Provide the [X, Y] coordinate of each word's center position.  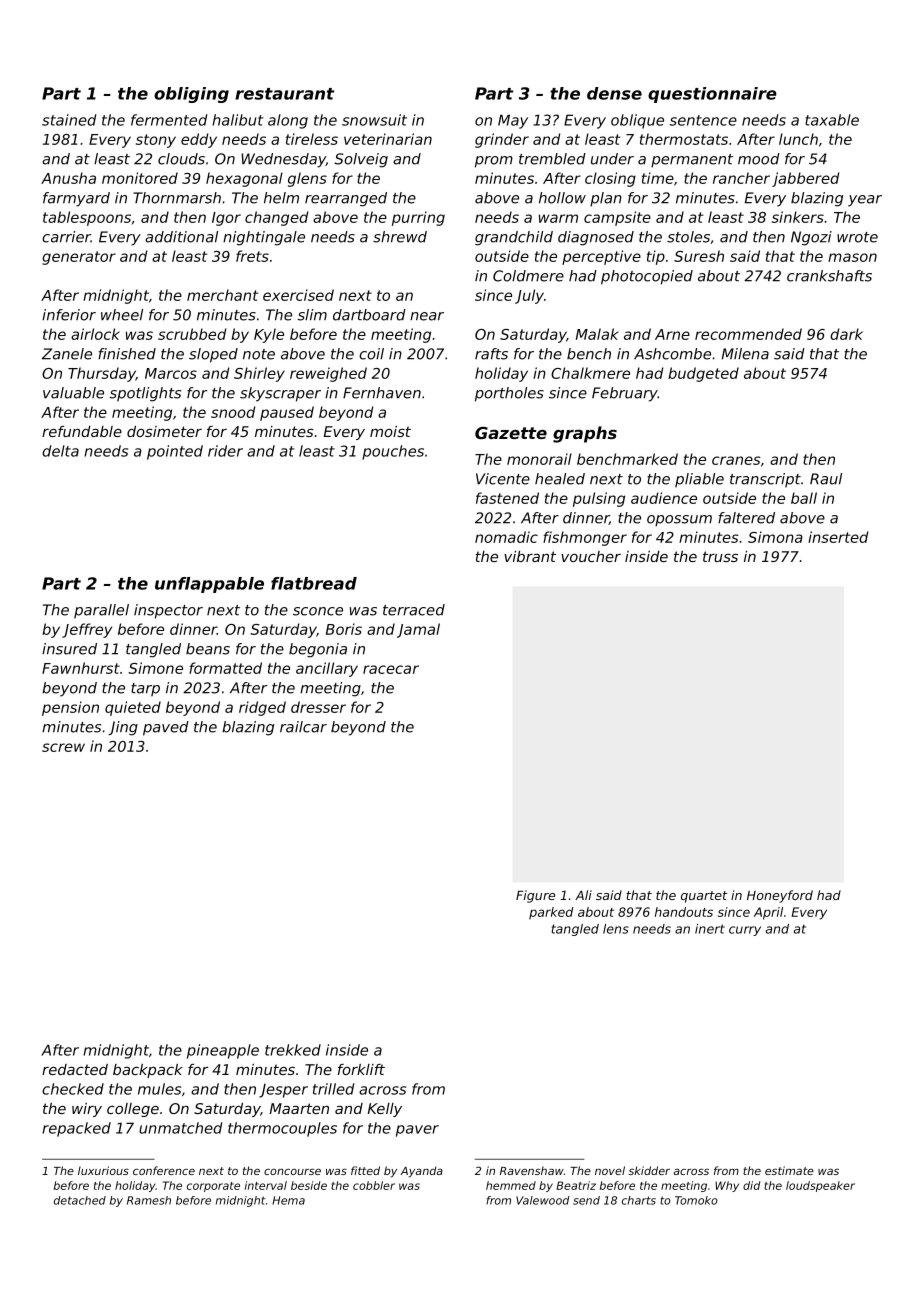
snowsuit [374, 120]
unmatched [181, 1128]
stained [69, 120]
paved [166, 728]
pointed [175, 452]
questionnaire [712, 95]
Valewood [543, 1200]
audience [664, 498]
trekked [293, 1050]
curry [745, 931]
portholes [509, 394]
